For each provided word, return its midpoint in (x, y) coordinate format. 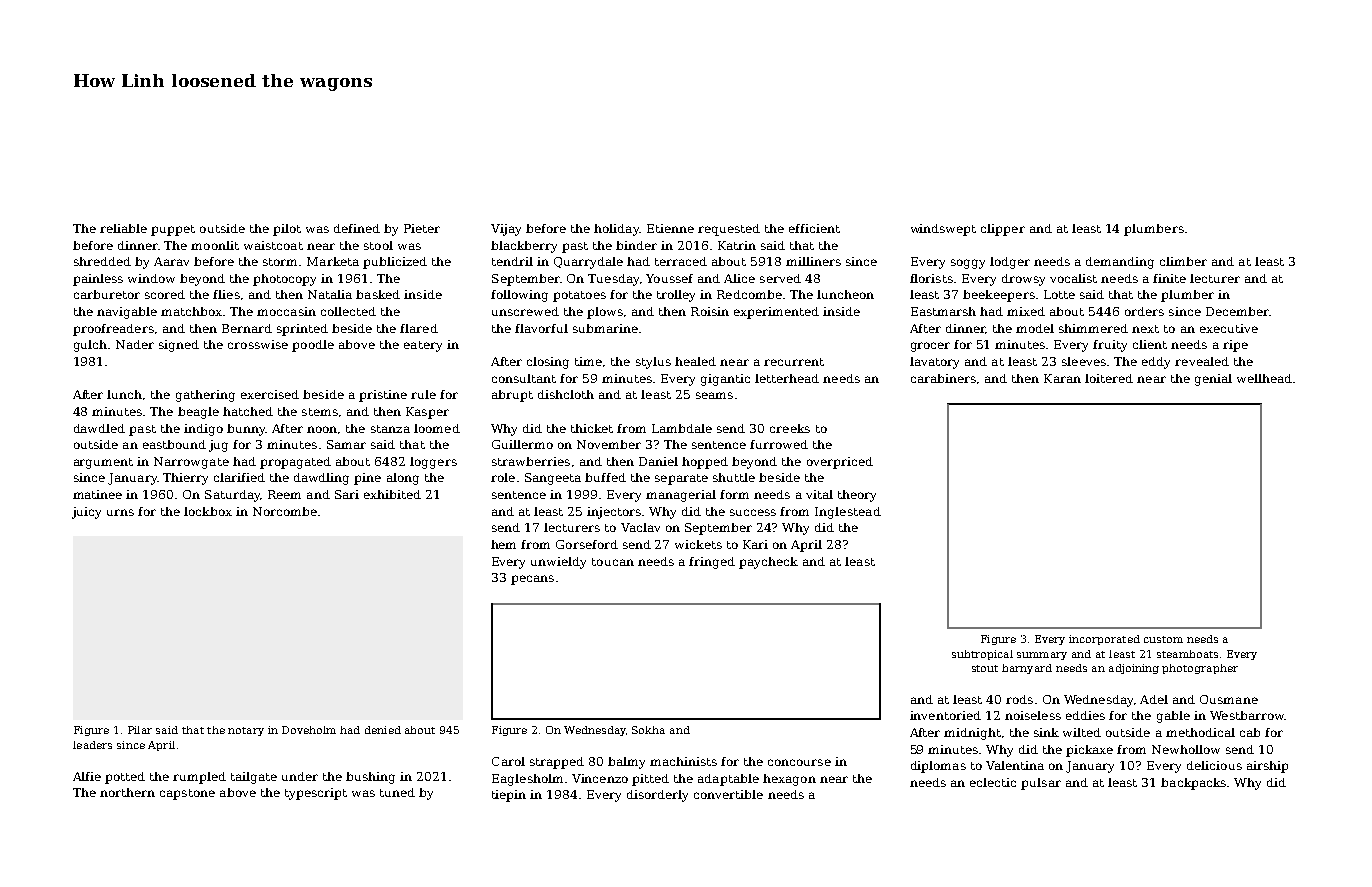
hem (503, 544)
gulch (90, 346)
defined (357, 228)
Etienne (670, 228)
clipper (1003, 230)
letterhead (787, 378)
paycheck (768, 563)
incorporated (1104, 640)
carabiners (943, 378)
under (300, 776)
